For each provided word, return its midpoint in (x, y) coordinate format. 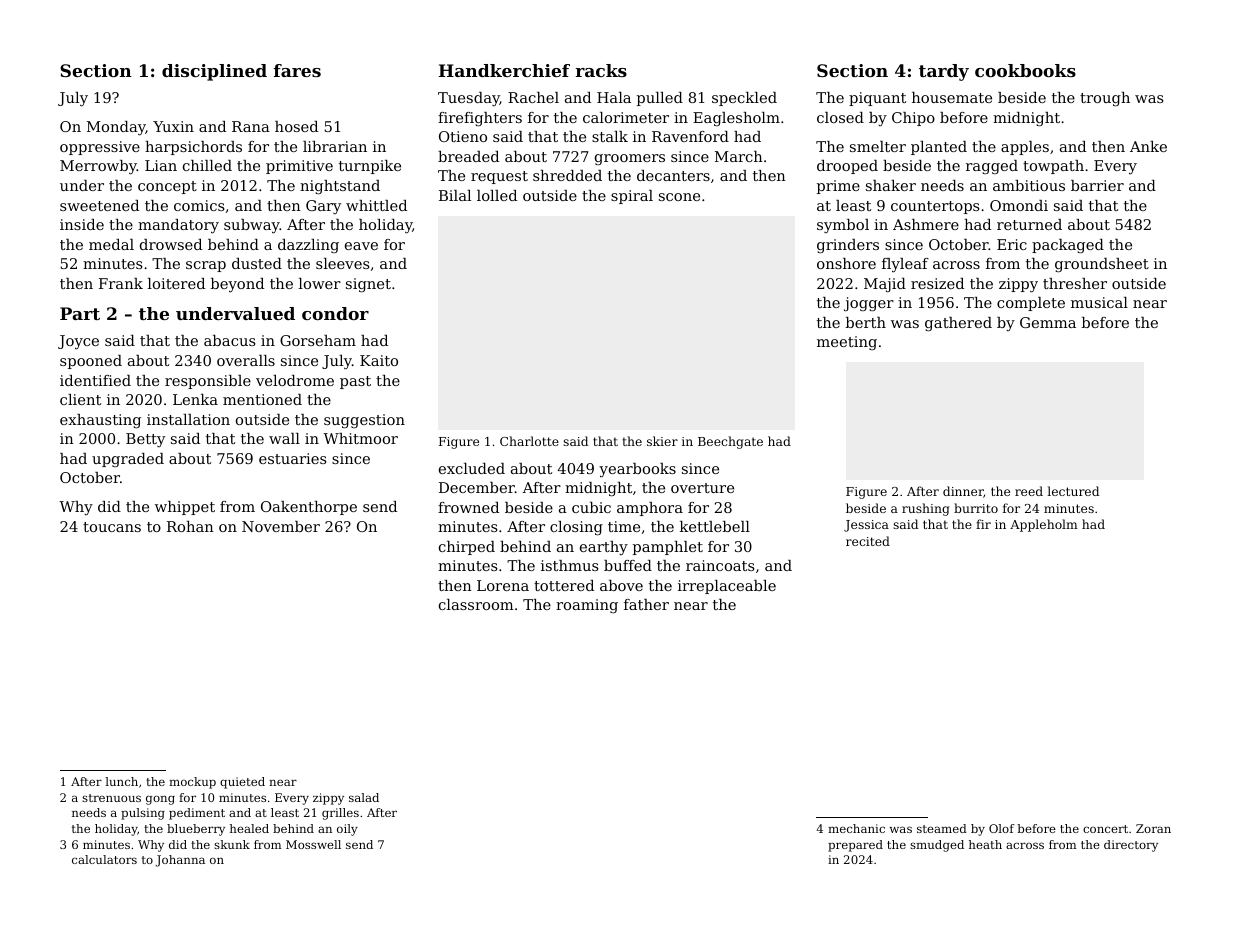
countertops (935, 207)
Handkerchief (504, 70)
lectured (1073, 491)
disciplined (214, 72)
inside (82, 224)
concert (1105, 829)
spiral (632, 197)
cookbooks (1025, 70)
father (646, 604)
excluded (472, 468)
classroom (476, 604)
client (80, 399)
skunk (232, 844)
